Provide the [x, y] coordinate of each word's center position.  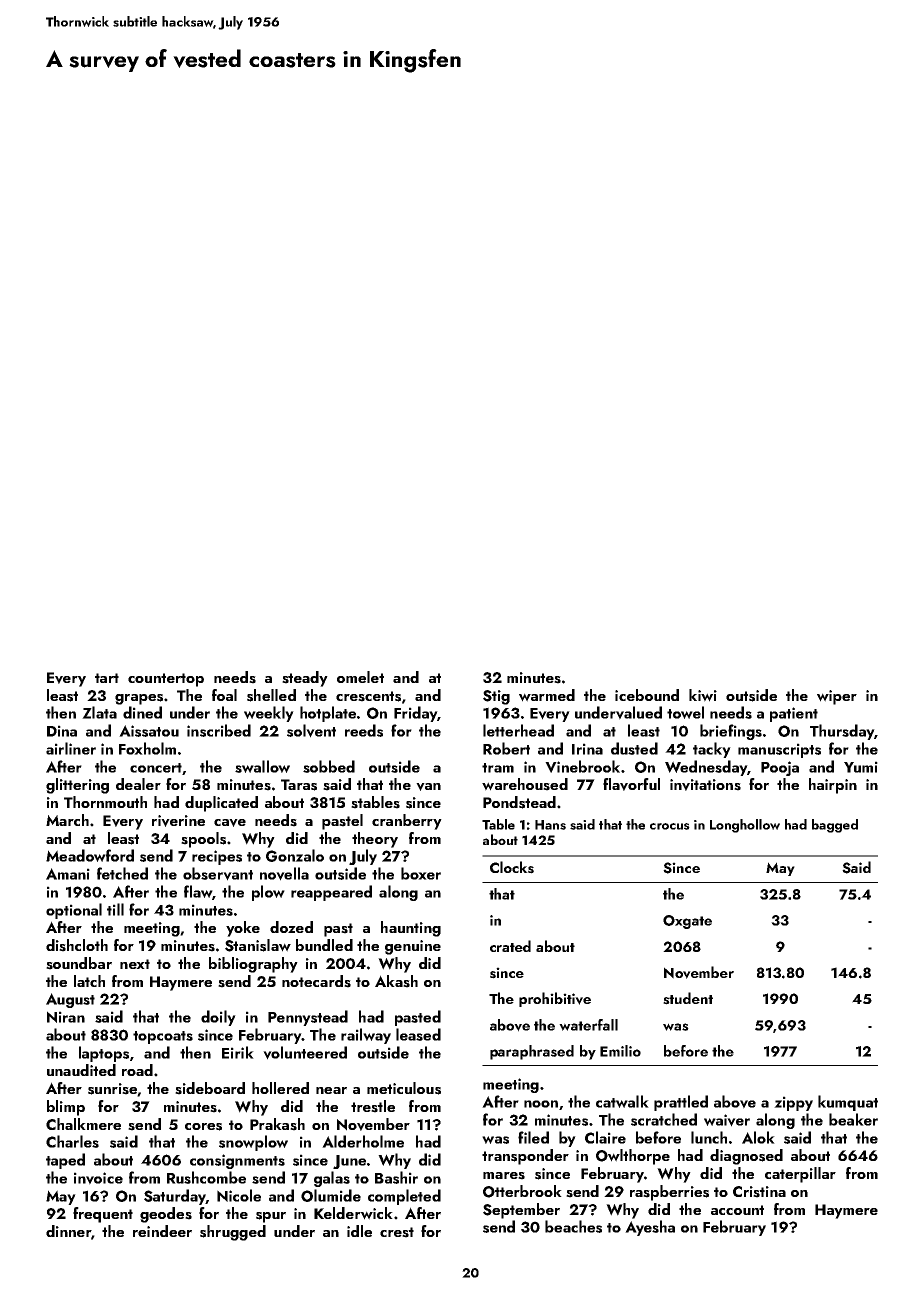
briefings [731, 732]
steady [305, 679]
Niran [66, 1017]
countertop [166, 680]
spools [203, 840]
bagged [835, 826]
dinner [68, 1231]
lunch [709, 1137]
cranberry [407, 822]
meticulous [404, 1088]
